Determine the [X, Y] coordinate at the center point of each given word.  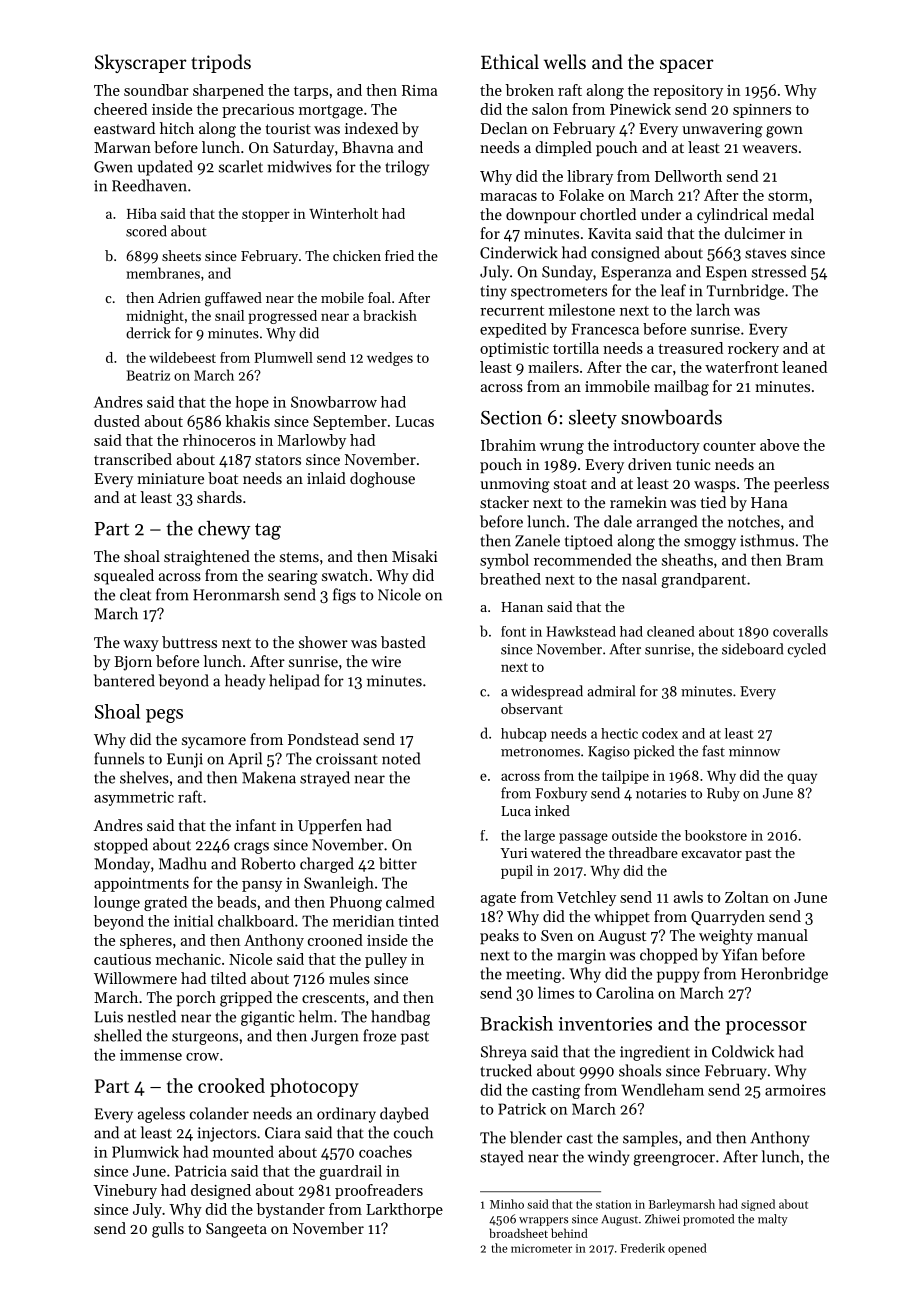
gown [784, 132]
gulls [168, 1230]
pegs [164, 716]
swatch [345, 575]
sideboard [752, 649]
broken [529, 90]
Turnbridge [745, 292]
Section [511, 418]
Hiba [142, 213]
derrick [148, 333]
